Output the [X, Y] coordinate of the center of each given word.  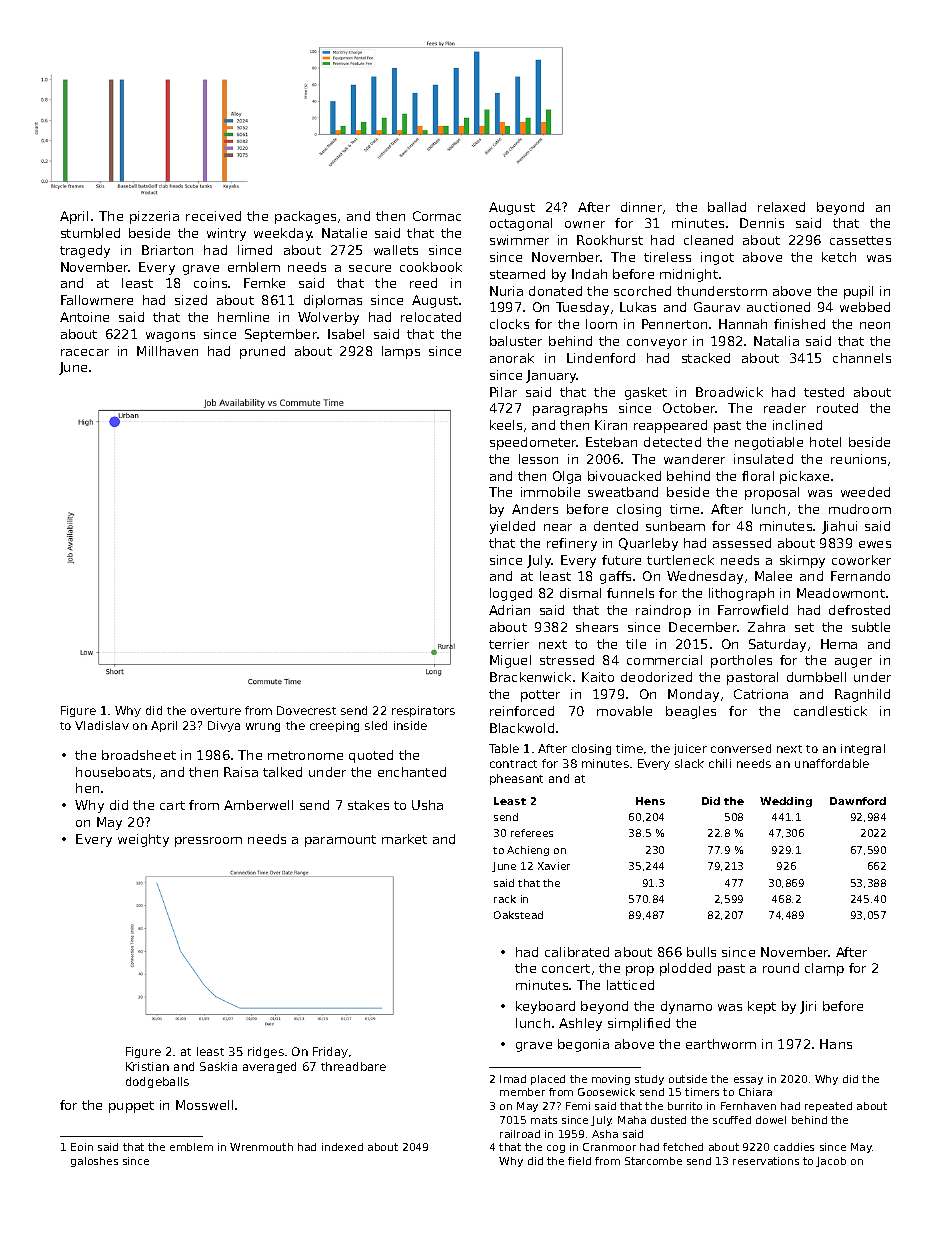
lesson [538, 459]
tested [824, 392]
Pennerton [674, 324]
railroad [520, 1134]
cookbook [431, 267]
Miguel [510, 661]
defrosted [859, 610]
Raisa [241, 772]
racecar [85, 352]
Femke [264, 283]
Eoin [82, 1147]
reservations [766, 1161]
